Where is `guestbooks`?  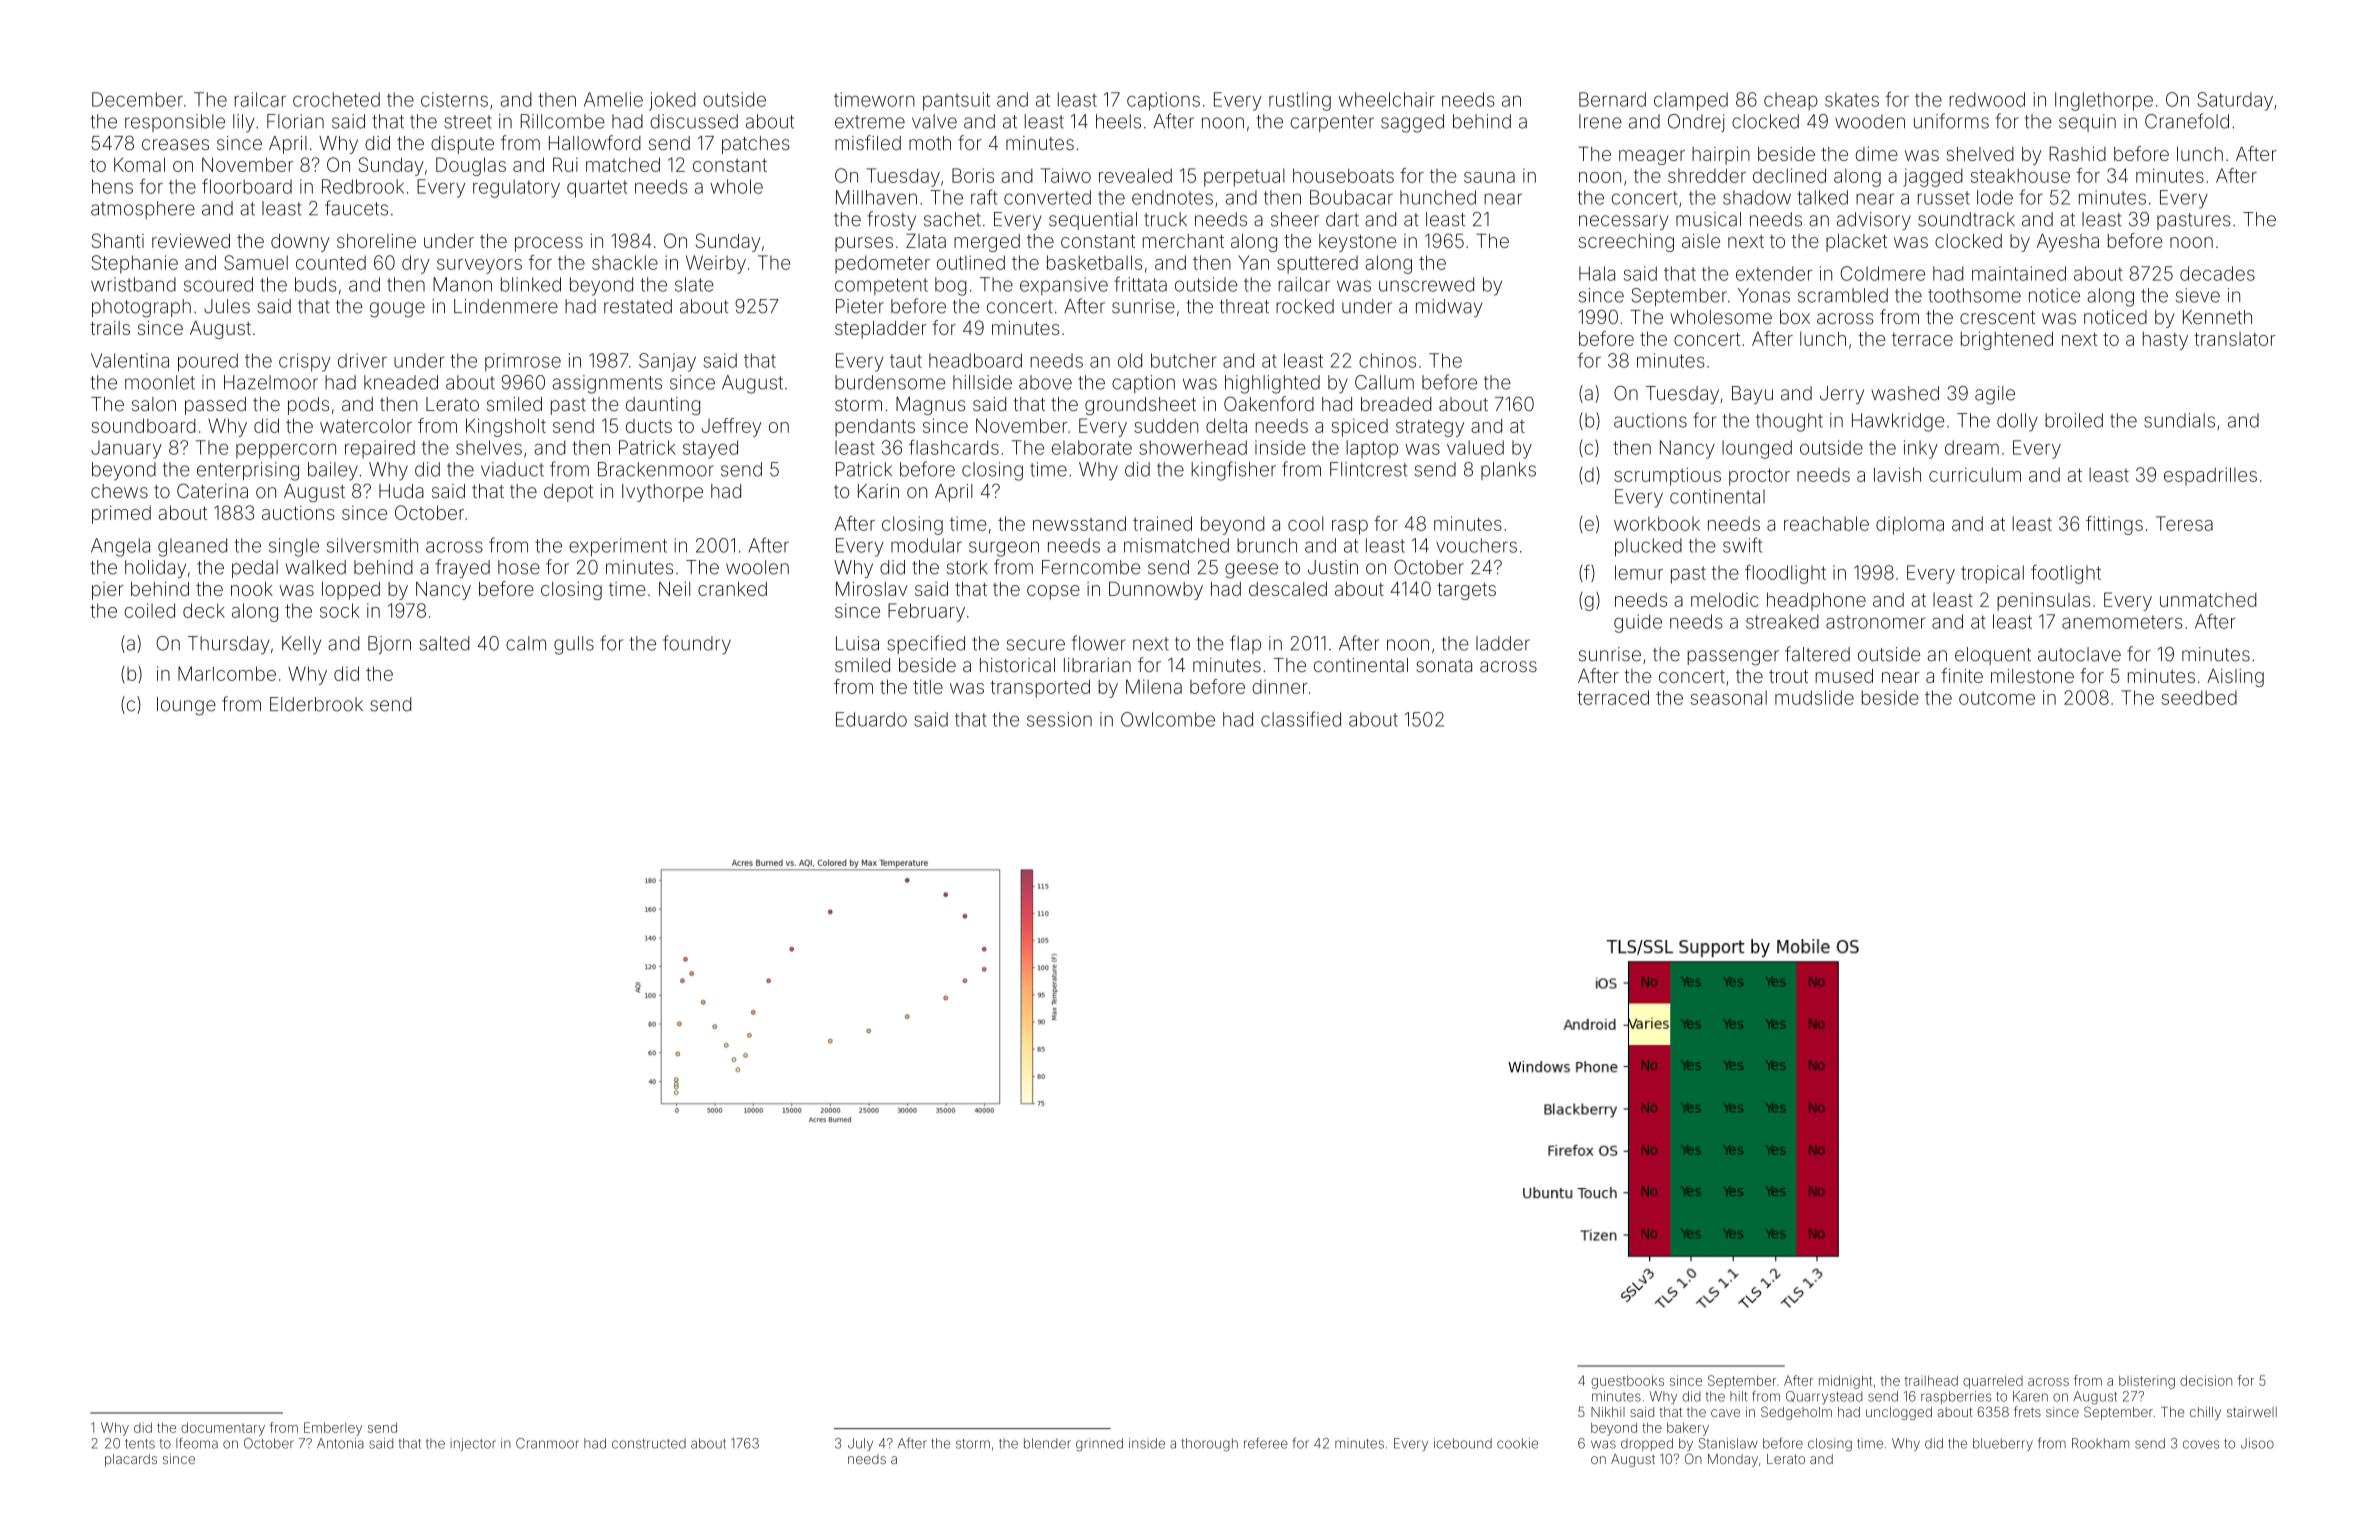 guestbooks is located at coordinates (1627, 1382).
